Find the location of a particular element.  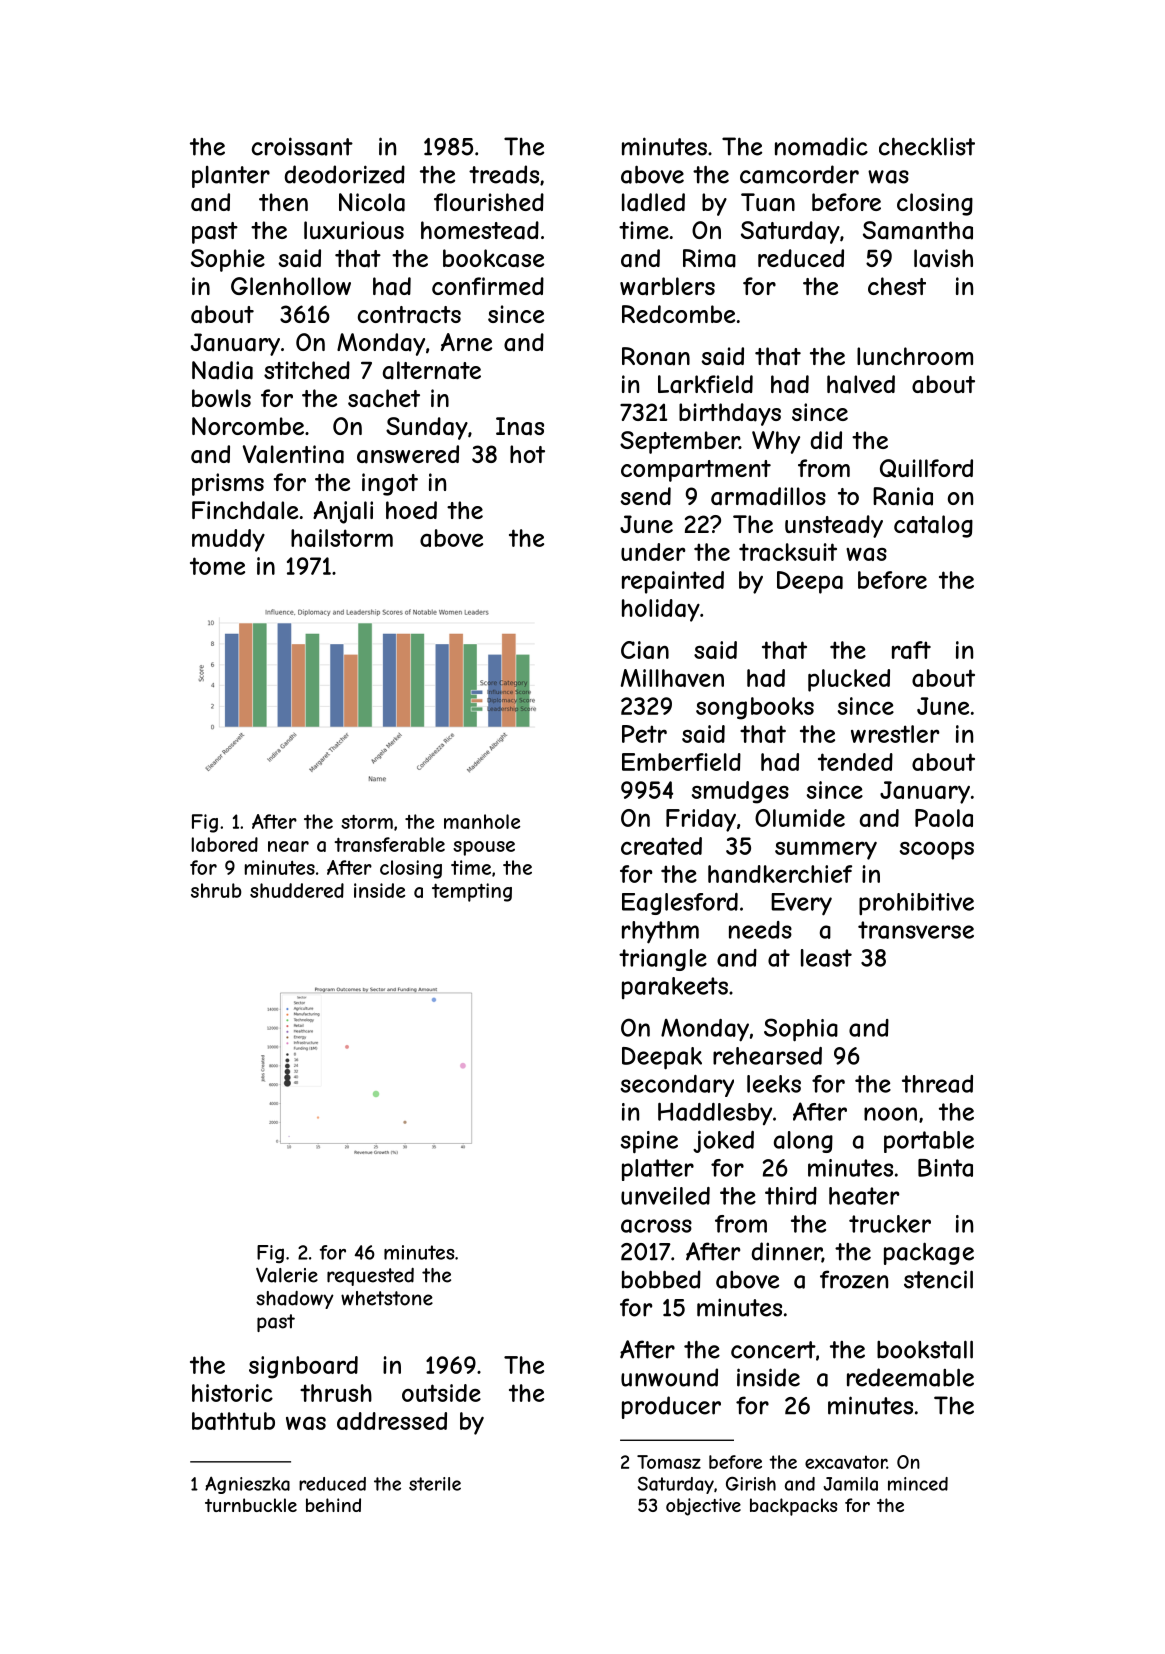

backpacks is located at coordinates (793, 1507).
